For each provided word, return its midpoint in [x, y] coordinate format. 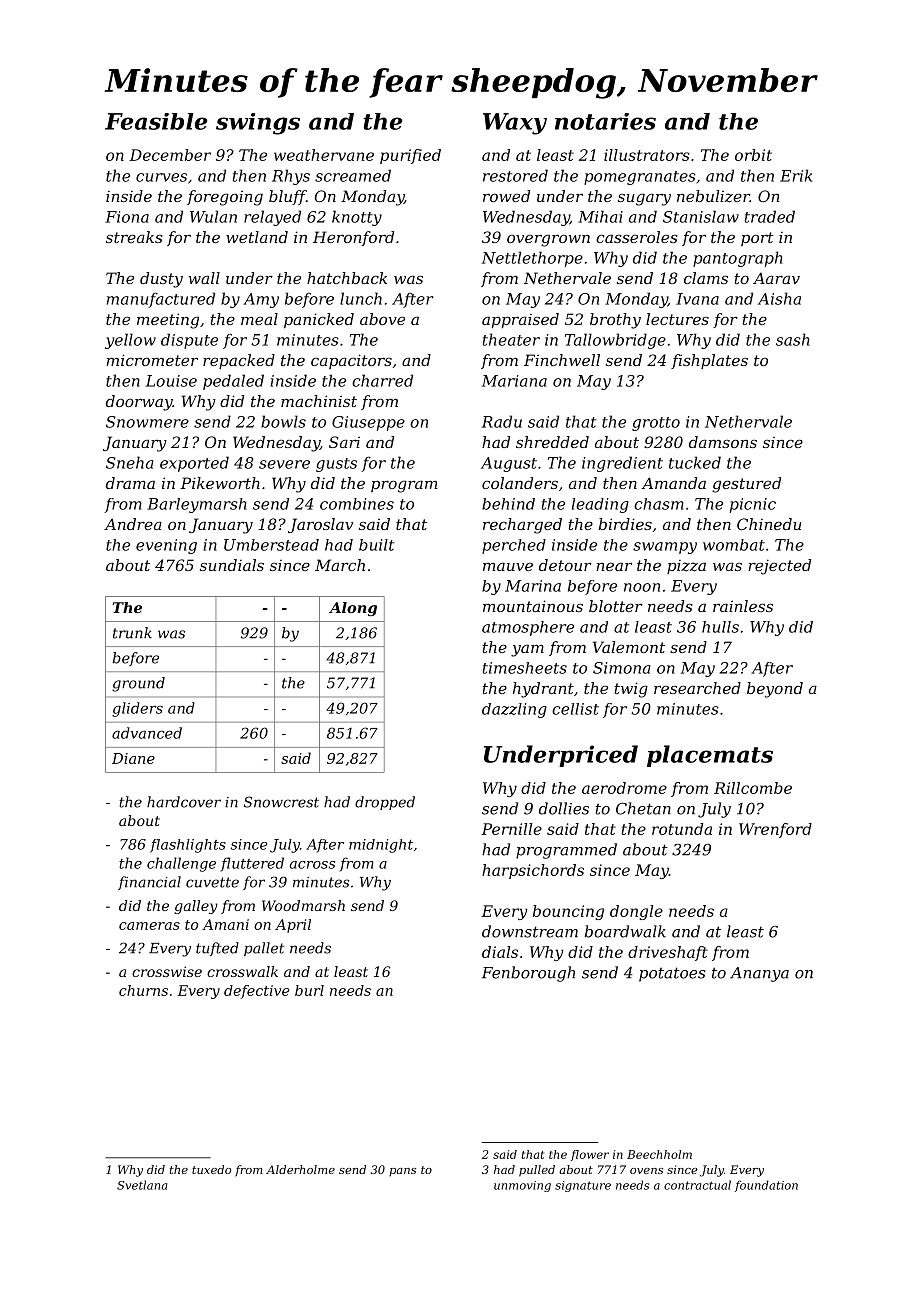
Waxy [515, 124]
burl [309, 990]
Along [353, 609]
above [382, 319]
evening [166, 546]
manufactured [161, 300]
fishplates [709, 361]
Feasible [156, 121]
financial [149, 883]
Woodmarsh [303, 905]
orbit [753, 155]
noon [642, 587]
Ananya [759, 974]
